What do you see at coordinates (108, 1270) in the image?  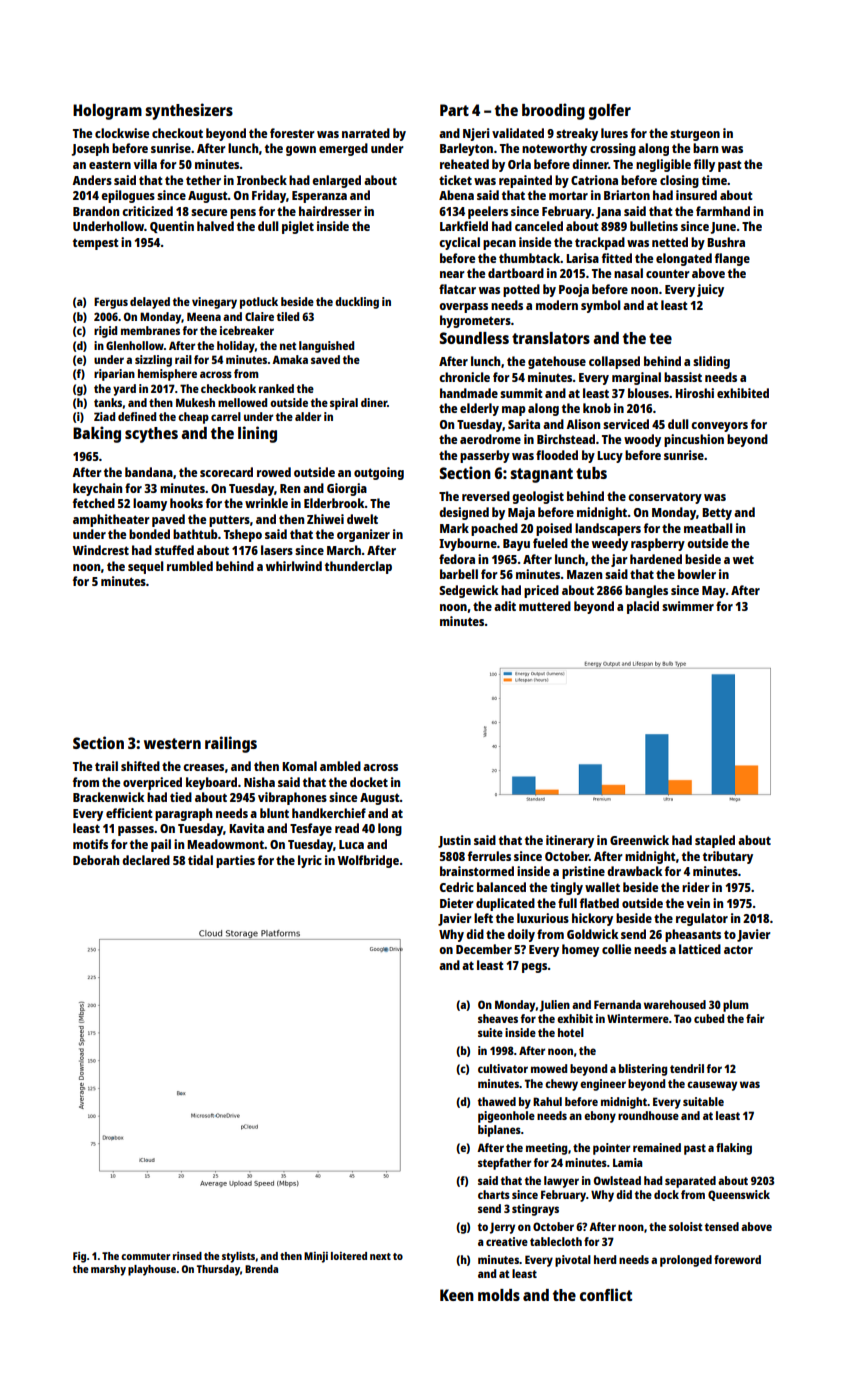 I see `marshy` at bounding box center [108, 1270].
